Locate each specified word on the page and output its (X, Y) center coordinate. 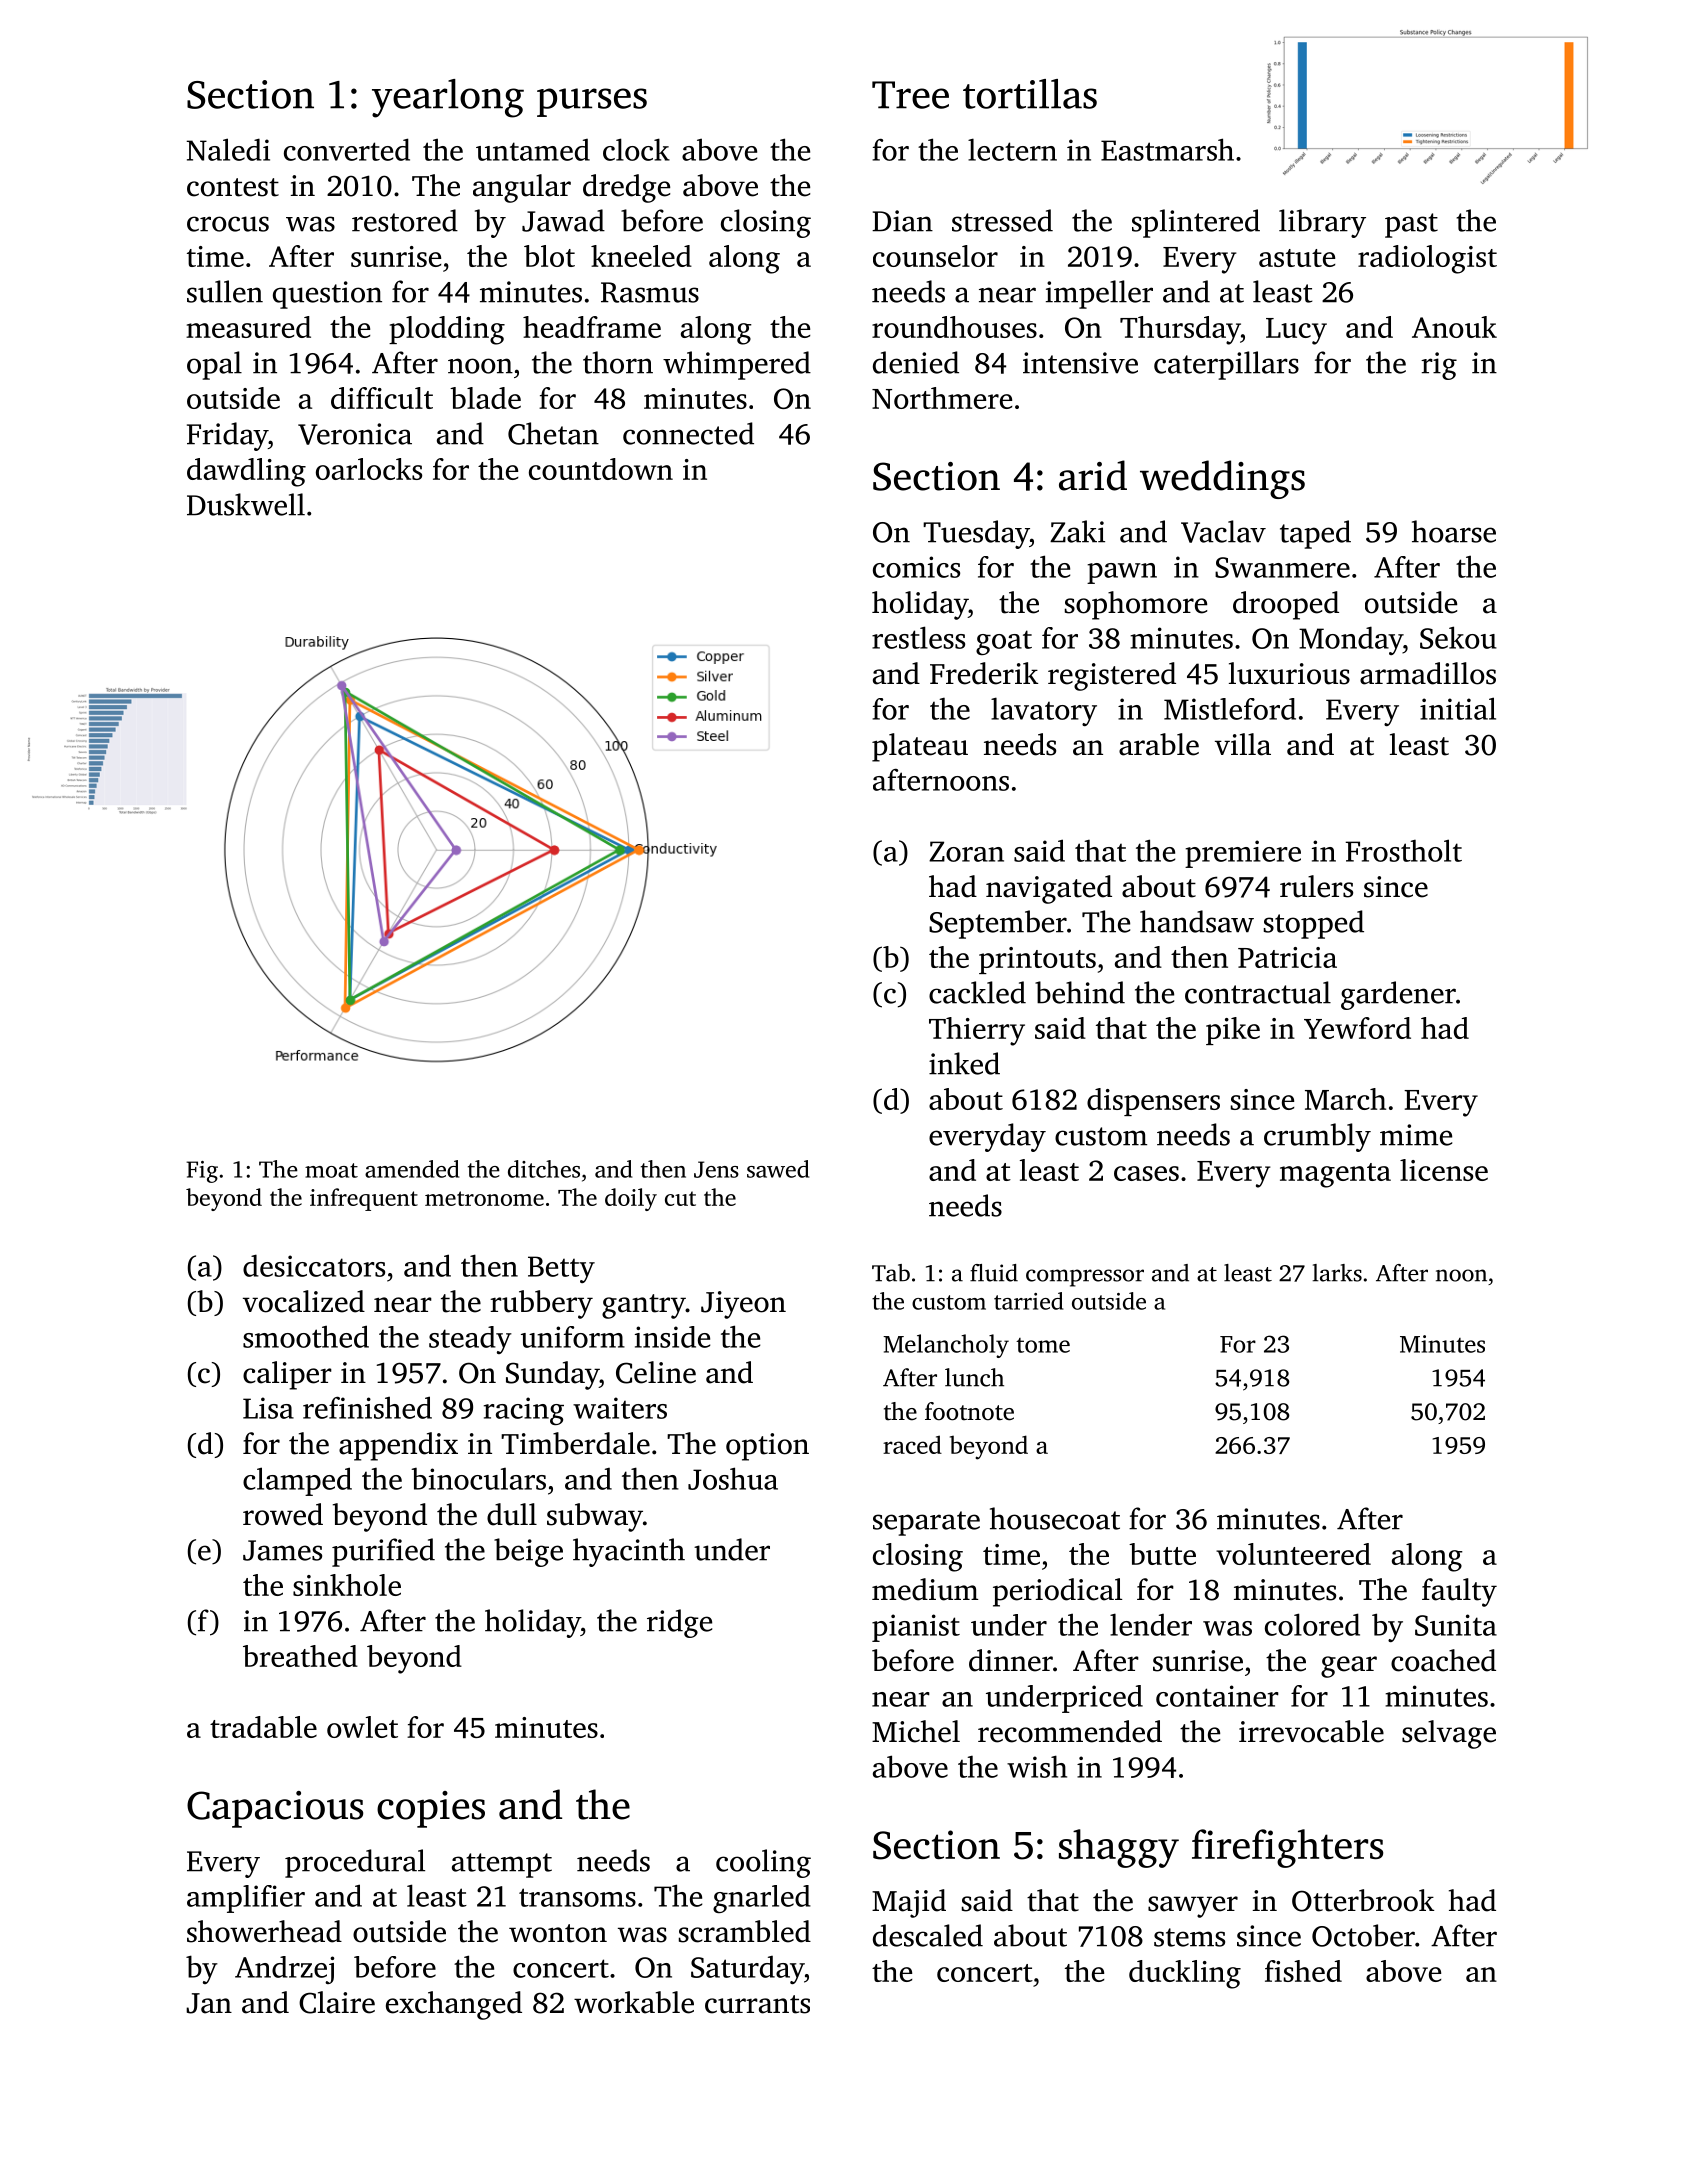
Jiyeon (743, 1305)
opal (214, 365)
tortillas (1030, 94)
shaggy (1119, 1848)
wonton (558, 1933)
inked (964, 1063)
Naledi (228, 149)
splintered (1196, 223)
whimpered (737, 365)
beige (528, 1552)
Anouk (1454, 327)
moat (331, 1170)
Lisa (268, 1408)
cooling (763, 1863)
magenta (1335, 1175)
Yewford (1357, 1028)
